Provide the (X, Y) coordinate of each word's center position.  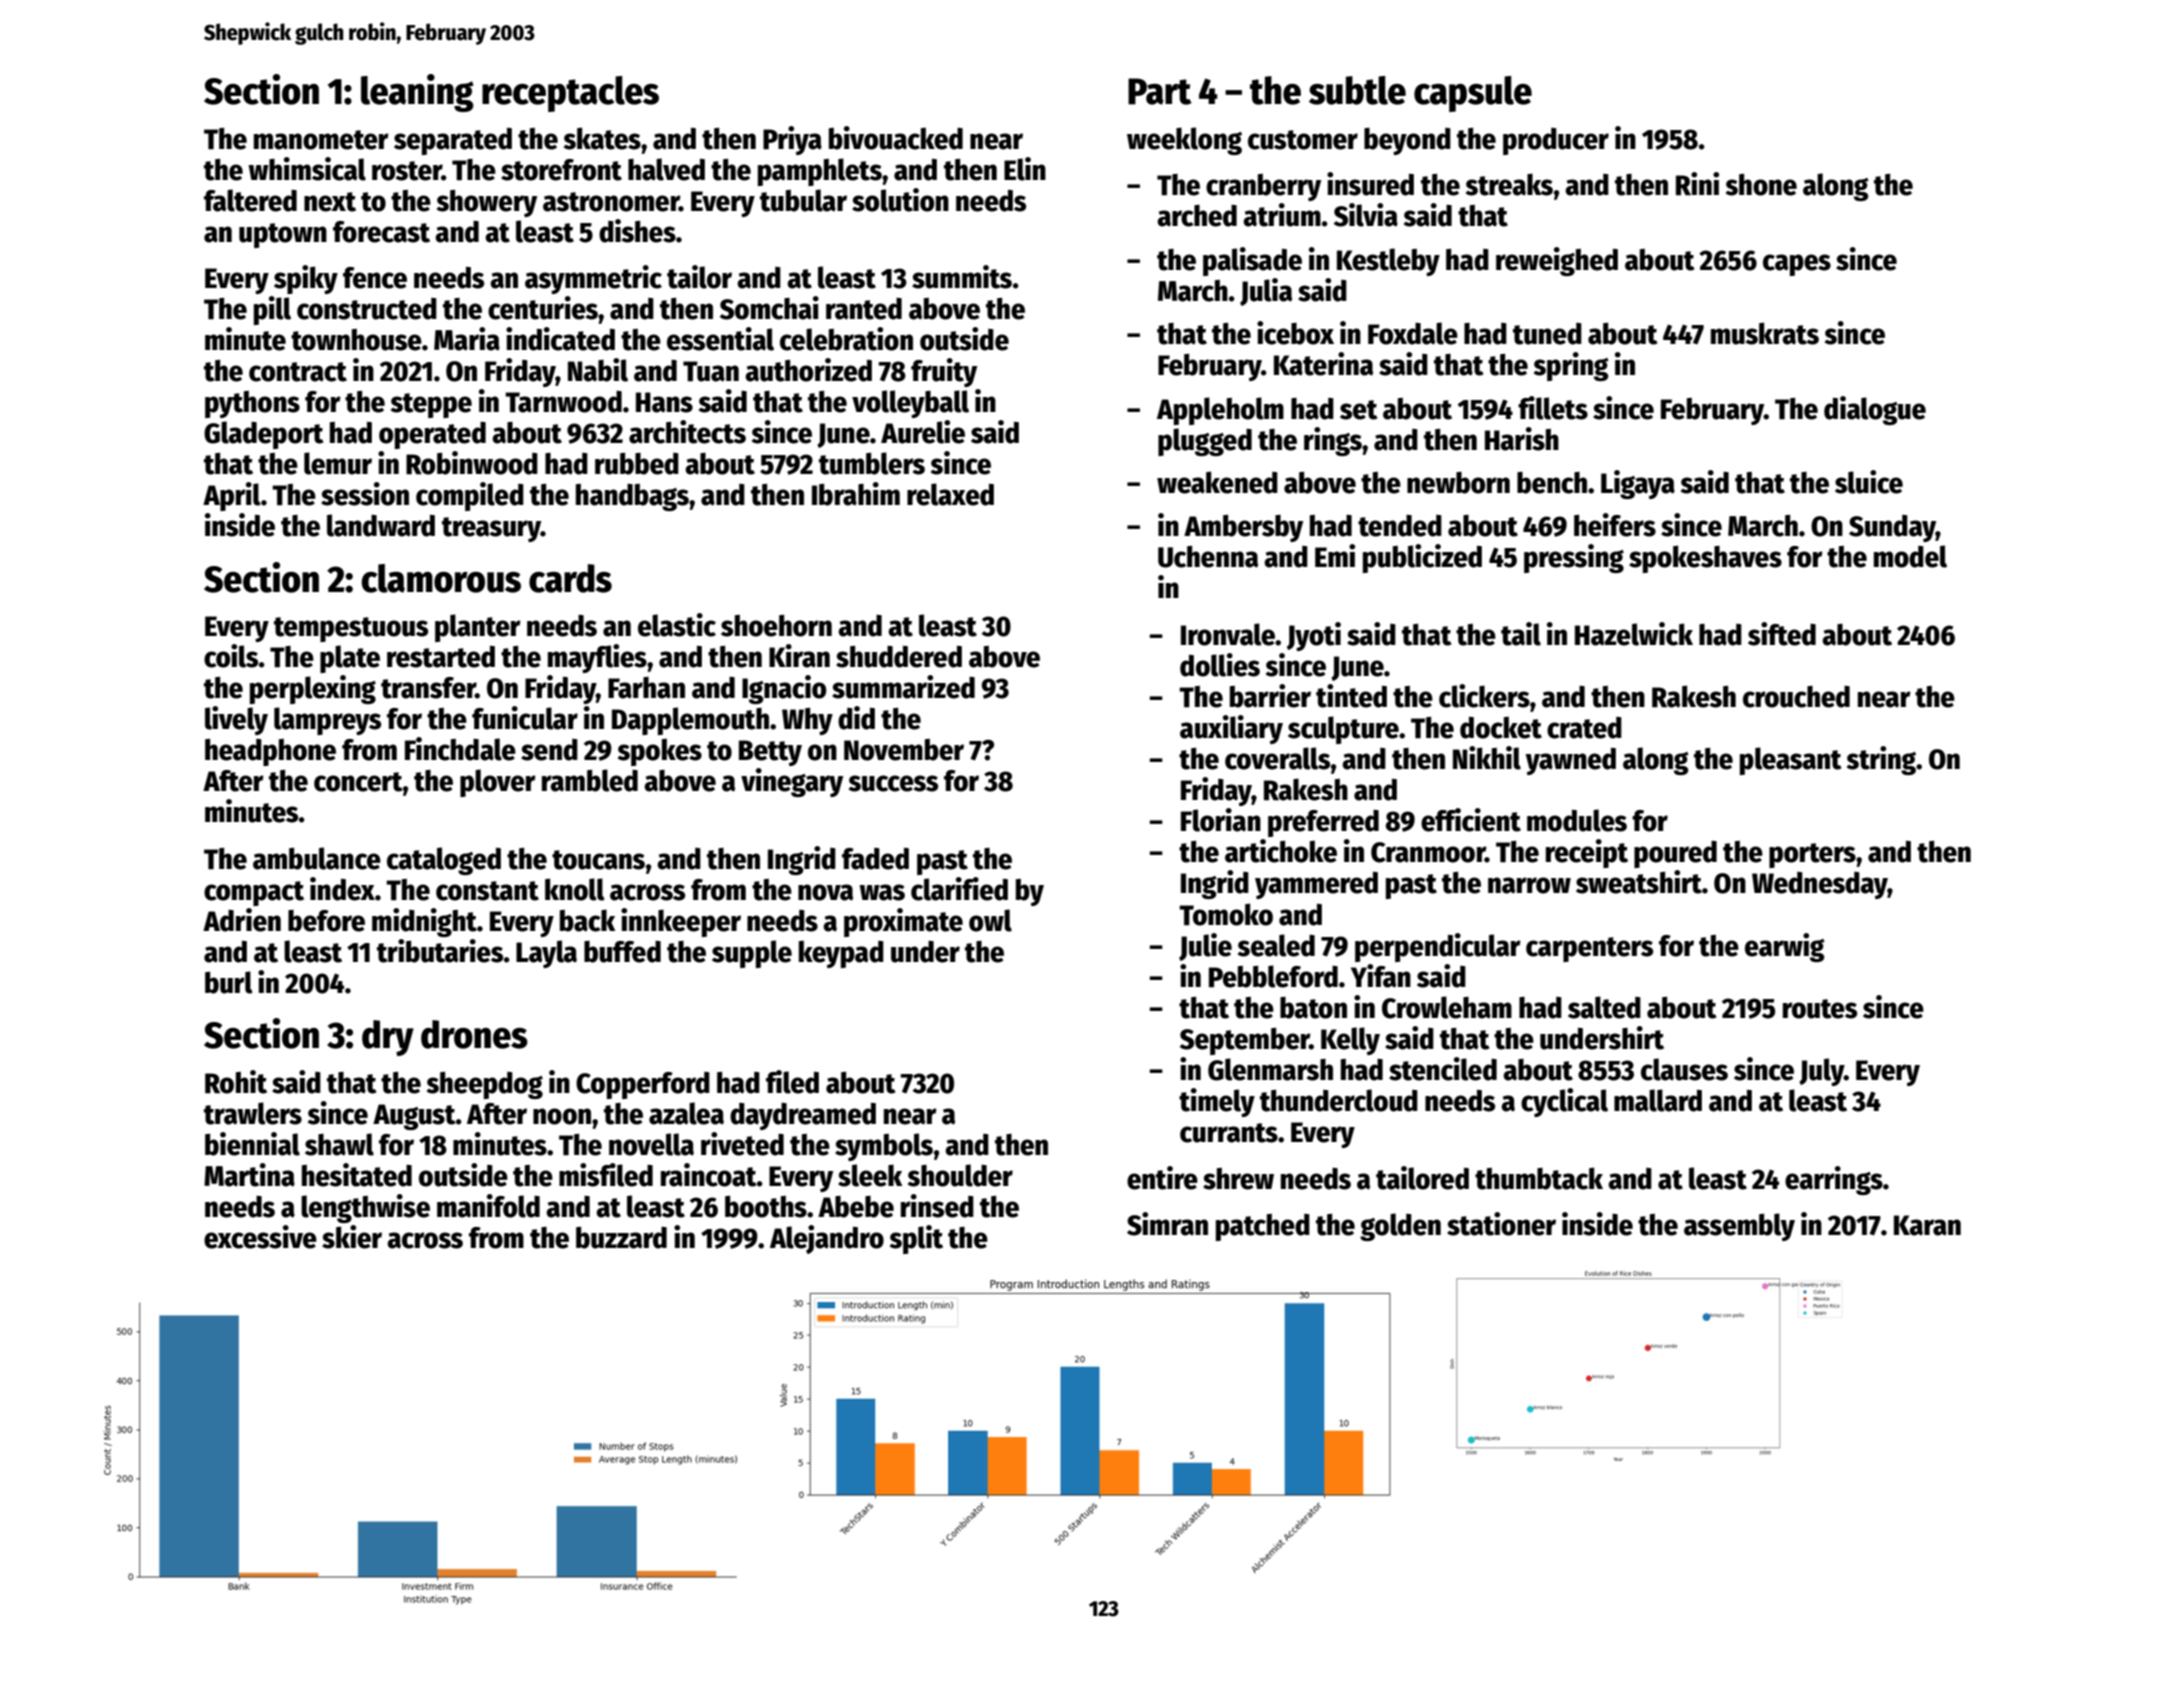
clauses (1684, 1069)
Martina (249, 1175)
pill (272, 310)
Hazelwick (1634, 634)
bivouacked (896, 138)
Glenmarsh (1270, 1069)
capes (1797, 265)
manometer (321, 140)
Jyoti (1314, 636)
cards (570, 578)
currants (1229, 1133)
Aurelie (923, 432)
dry (388, 1038)
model (1910, 556)
